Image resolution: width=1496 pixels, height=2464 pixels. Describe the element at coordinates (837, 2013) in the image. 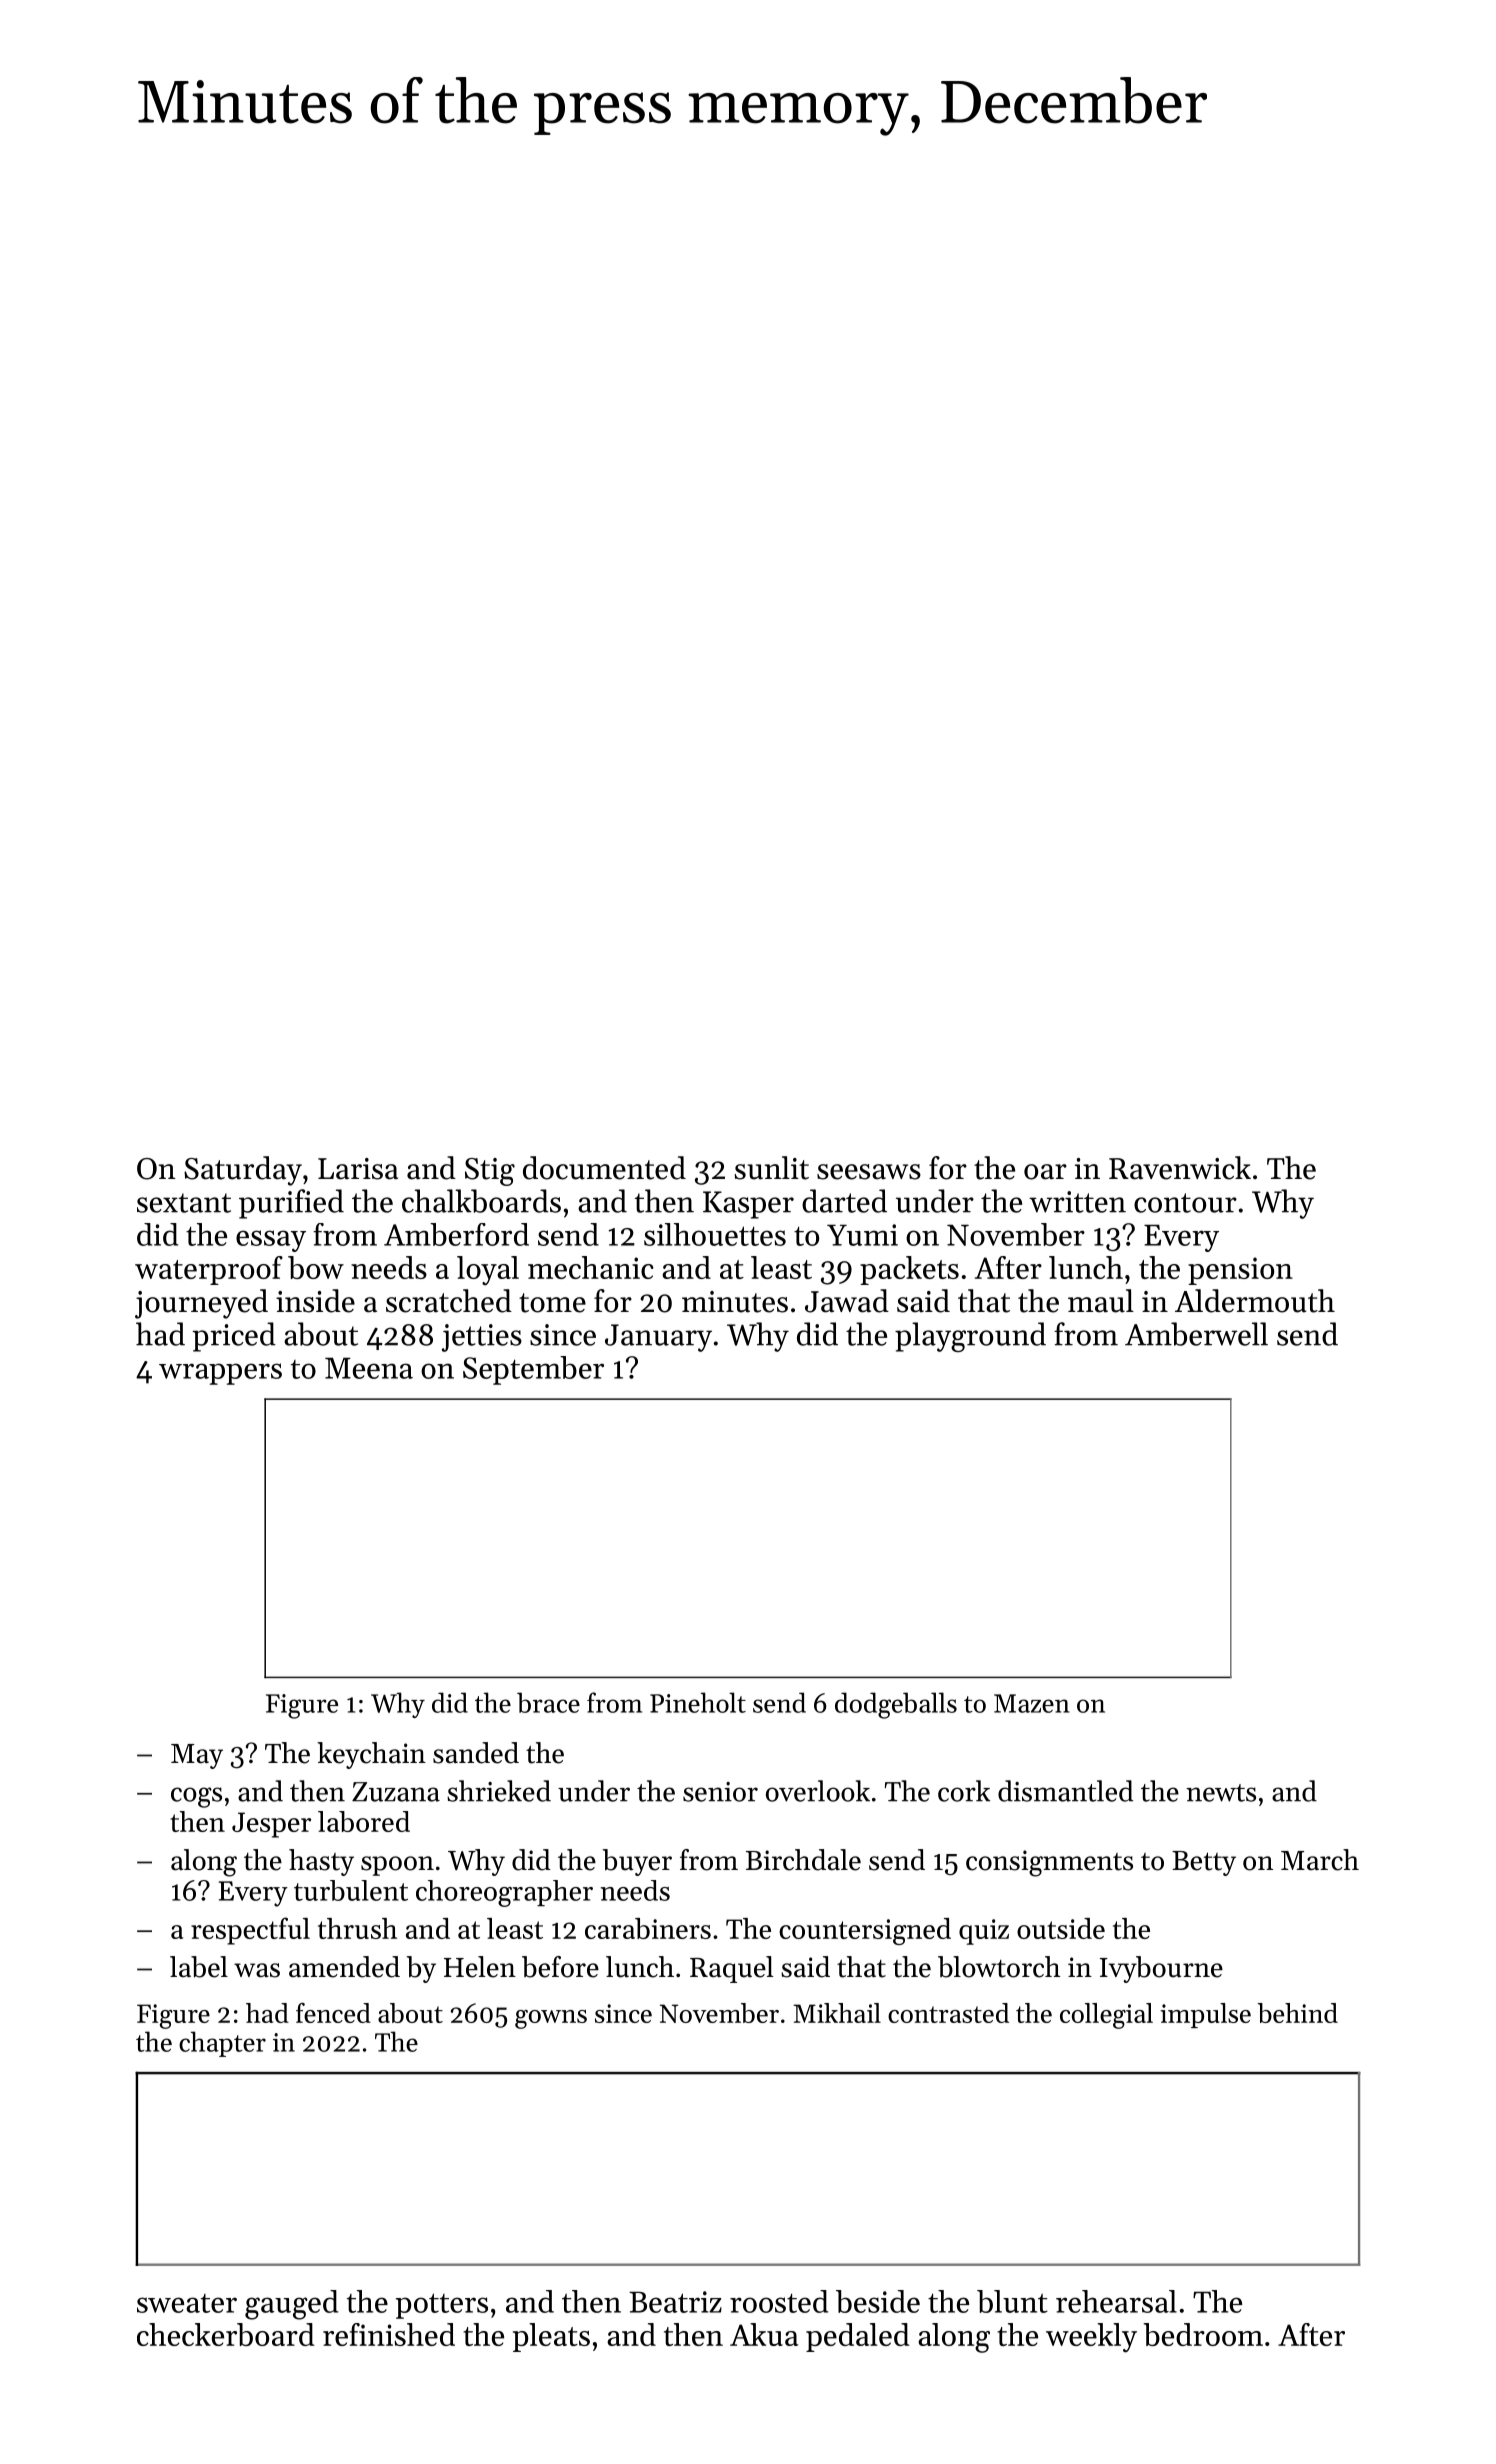

I see `Mikhail` at that location.
